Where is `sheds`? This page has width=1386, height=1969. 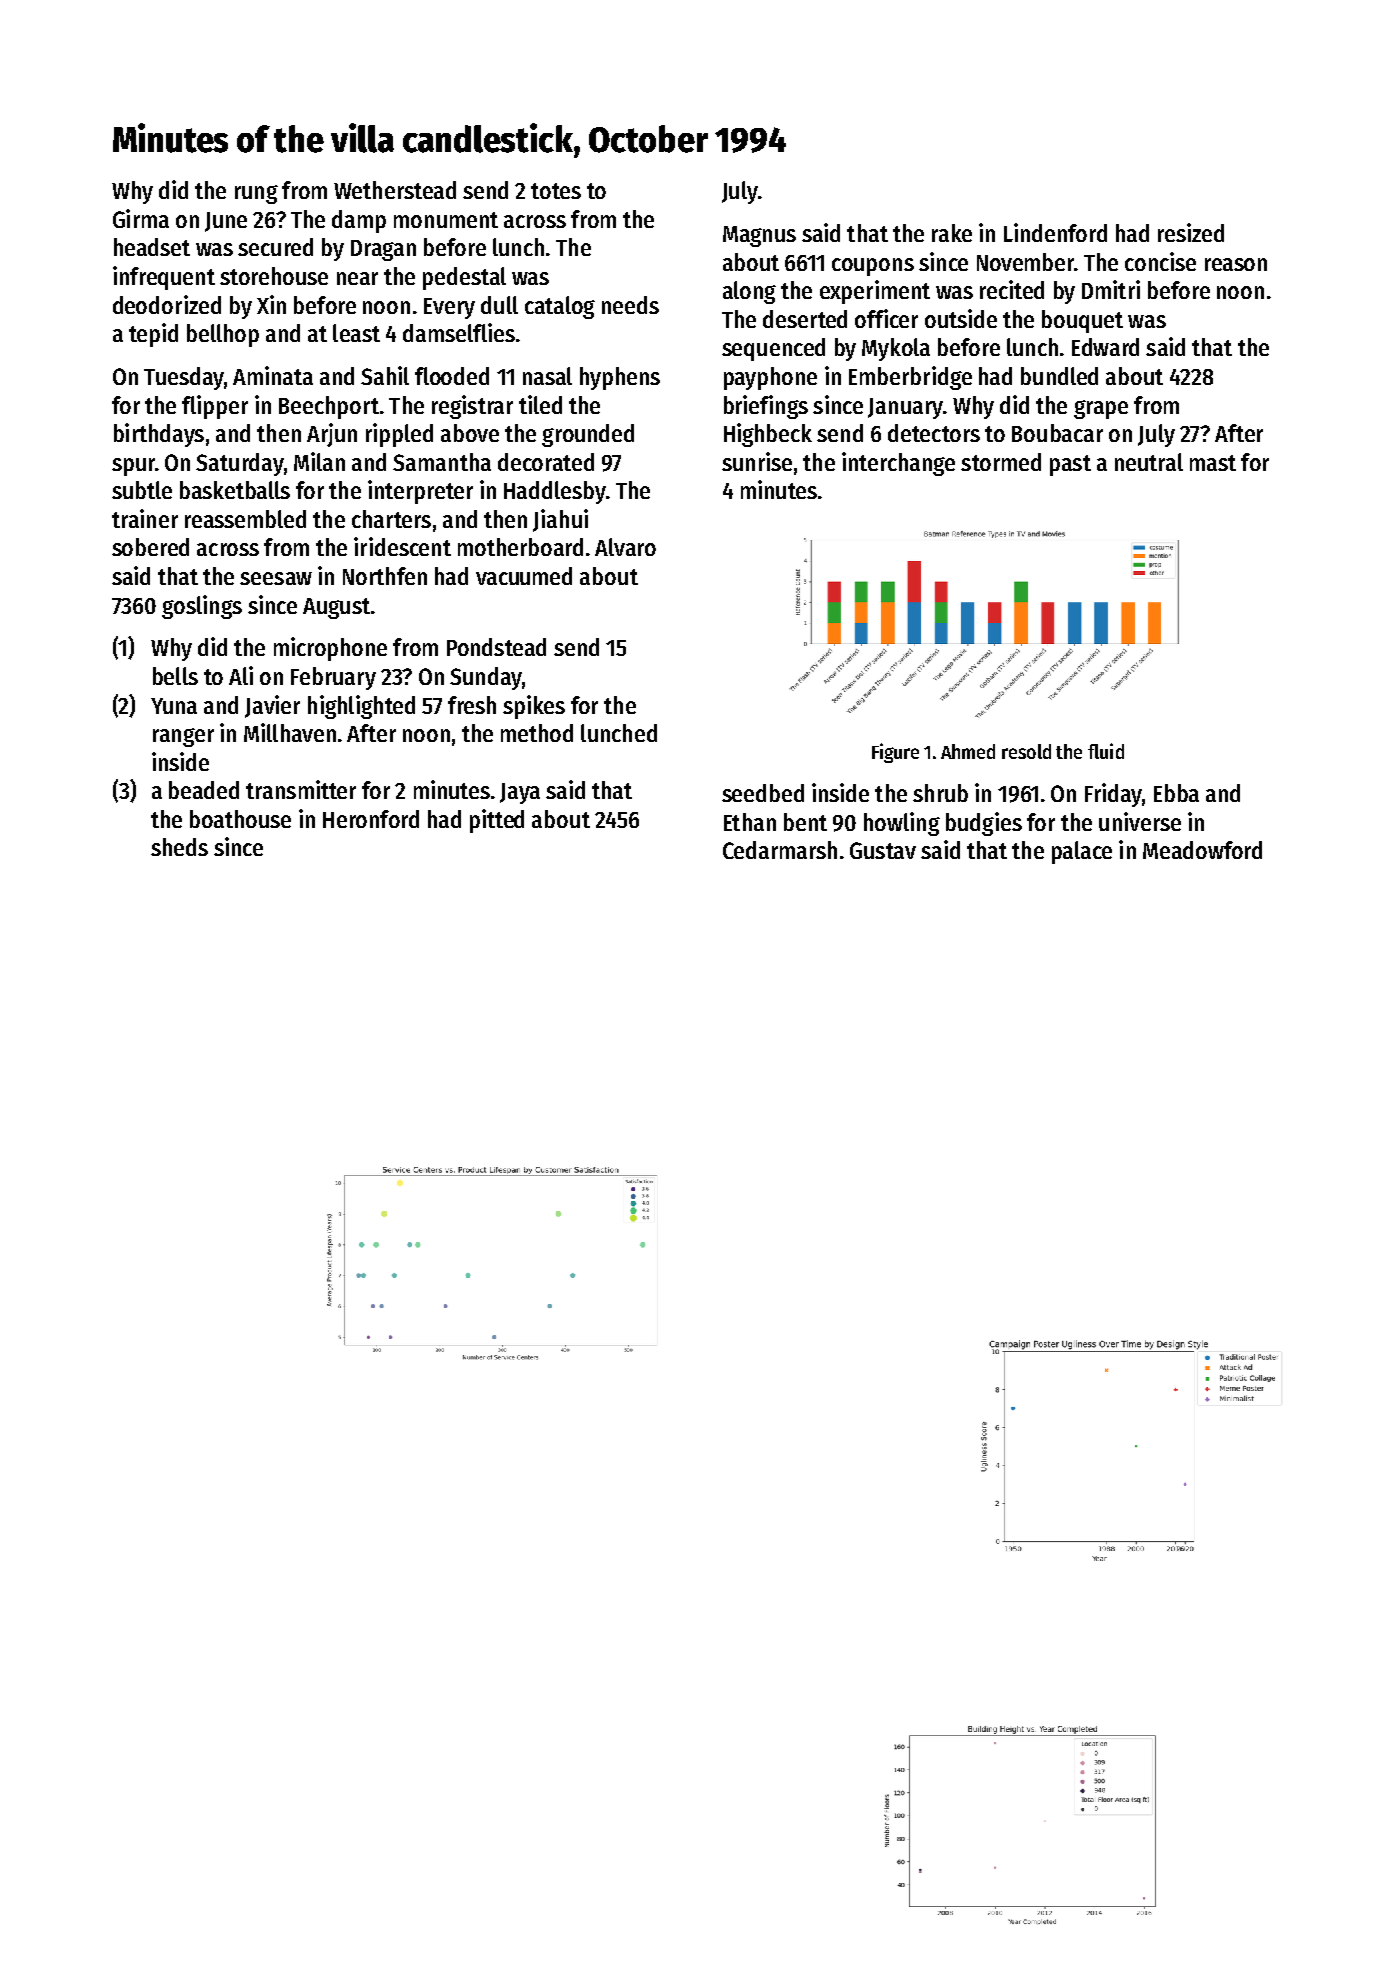
sheds is located at coordinates (179, 847).
